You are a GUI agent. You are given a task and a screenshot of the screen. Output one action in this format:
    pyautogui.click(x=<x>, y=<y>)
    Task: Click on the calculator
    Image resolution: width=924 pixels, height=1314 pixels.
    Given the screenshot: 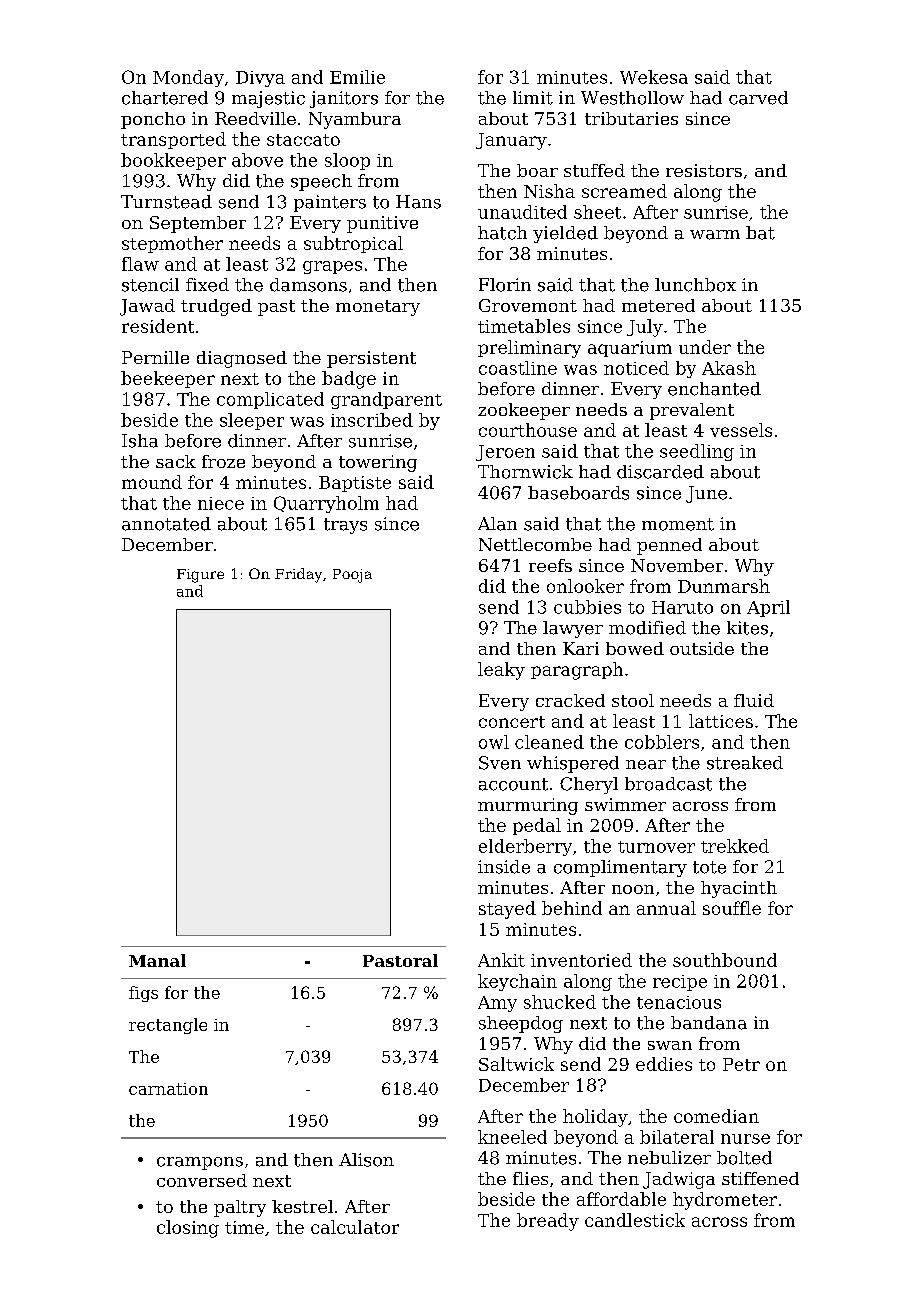 What is the action you would take?
    pyautogui.click(x=355, y=1227)
